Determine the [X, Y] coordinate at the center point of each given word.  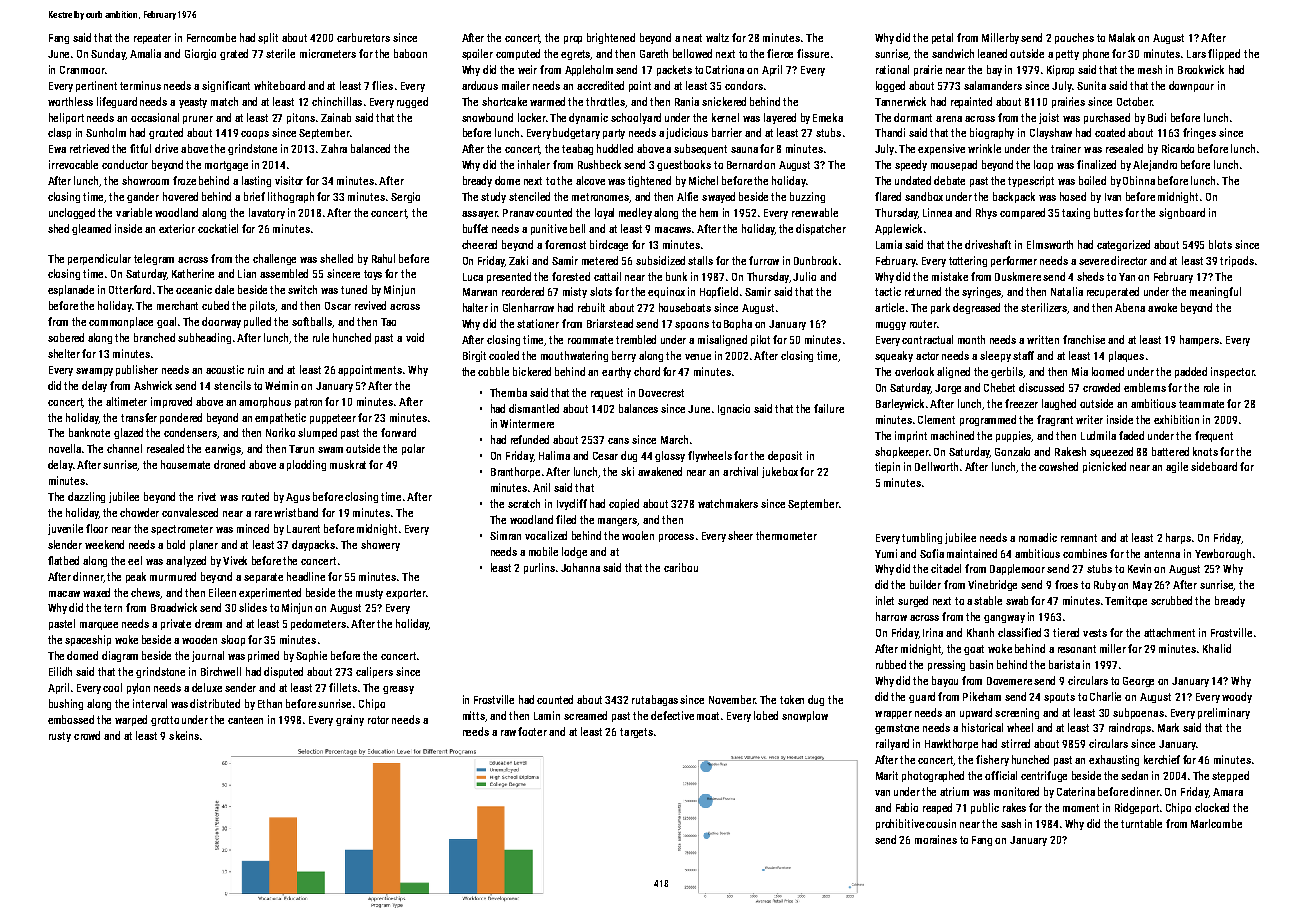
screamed [585, 715]
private [176, 624]
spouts [1059, 698]
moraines [936, 839]
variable [134, 212]
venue [698, 357]
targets [636, 733]
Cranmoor [82, 70]
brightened [611, 38]
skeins [184, 735]
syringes [982, 292]
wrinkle [984, 148]
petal [942, 38]
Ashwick [153, 385]
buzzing [807, 197]
